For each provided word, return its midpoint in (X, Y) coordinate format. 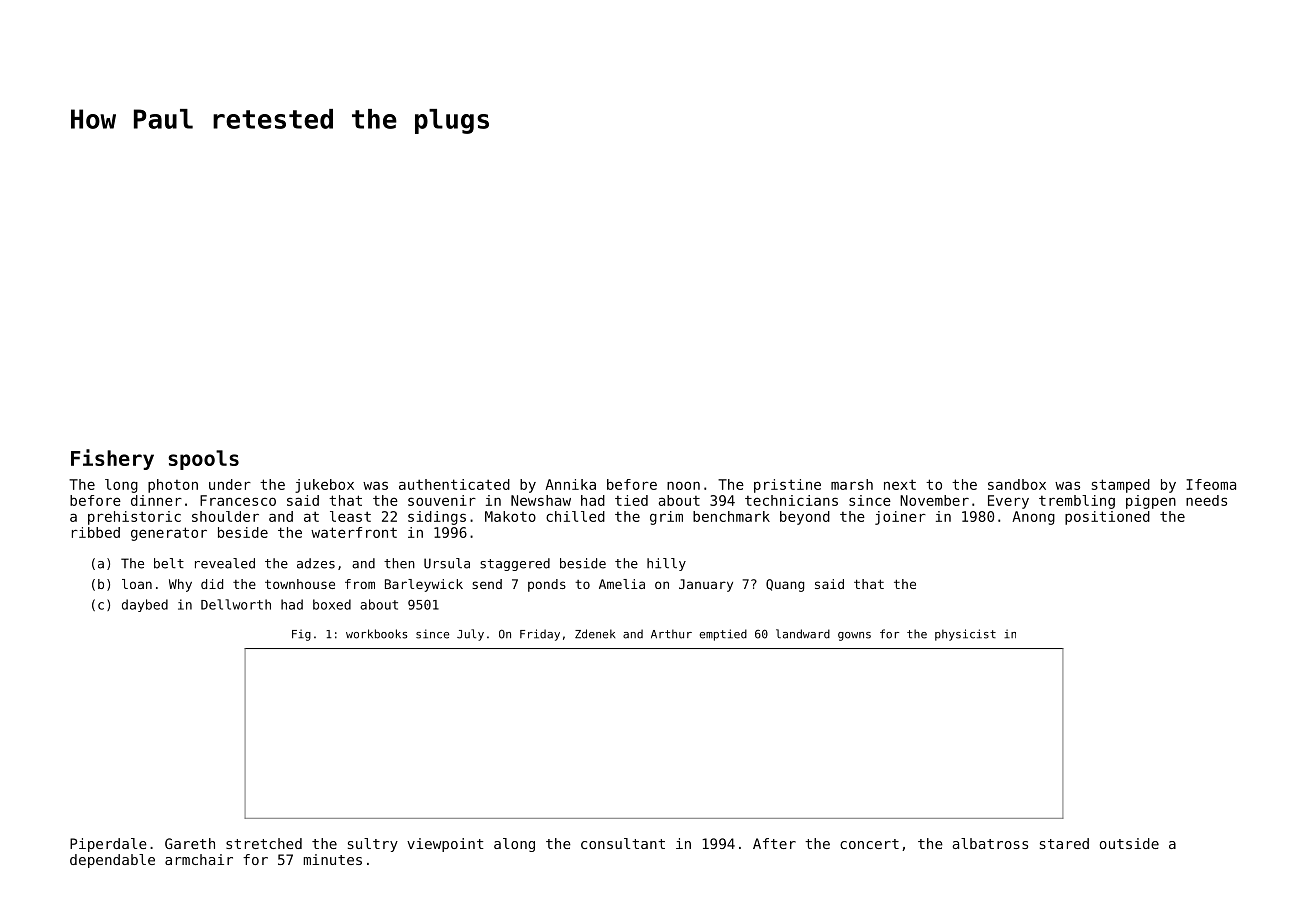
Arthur (671, 634)
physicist (965, 635)
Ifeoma (1211, 484)
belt (169, 563)
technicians (791, 500)
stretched (264, 843)
